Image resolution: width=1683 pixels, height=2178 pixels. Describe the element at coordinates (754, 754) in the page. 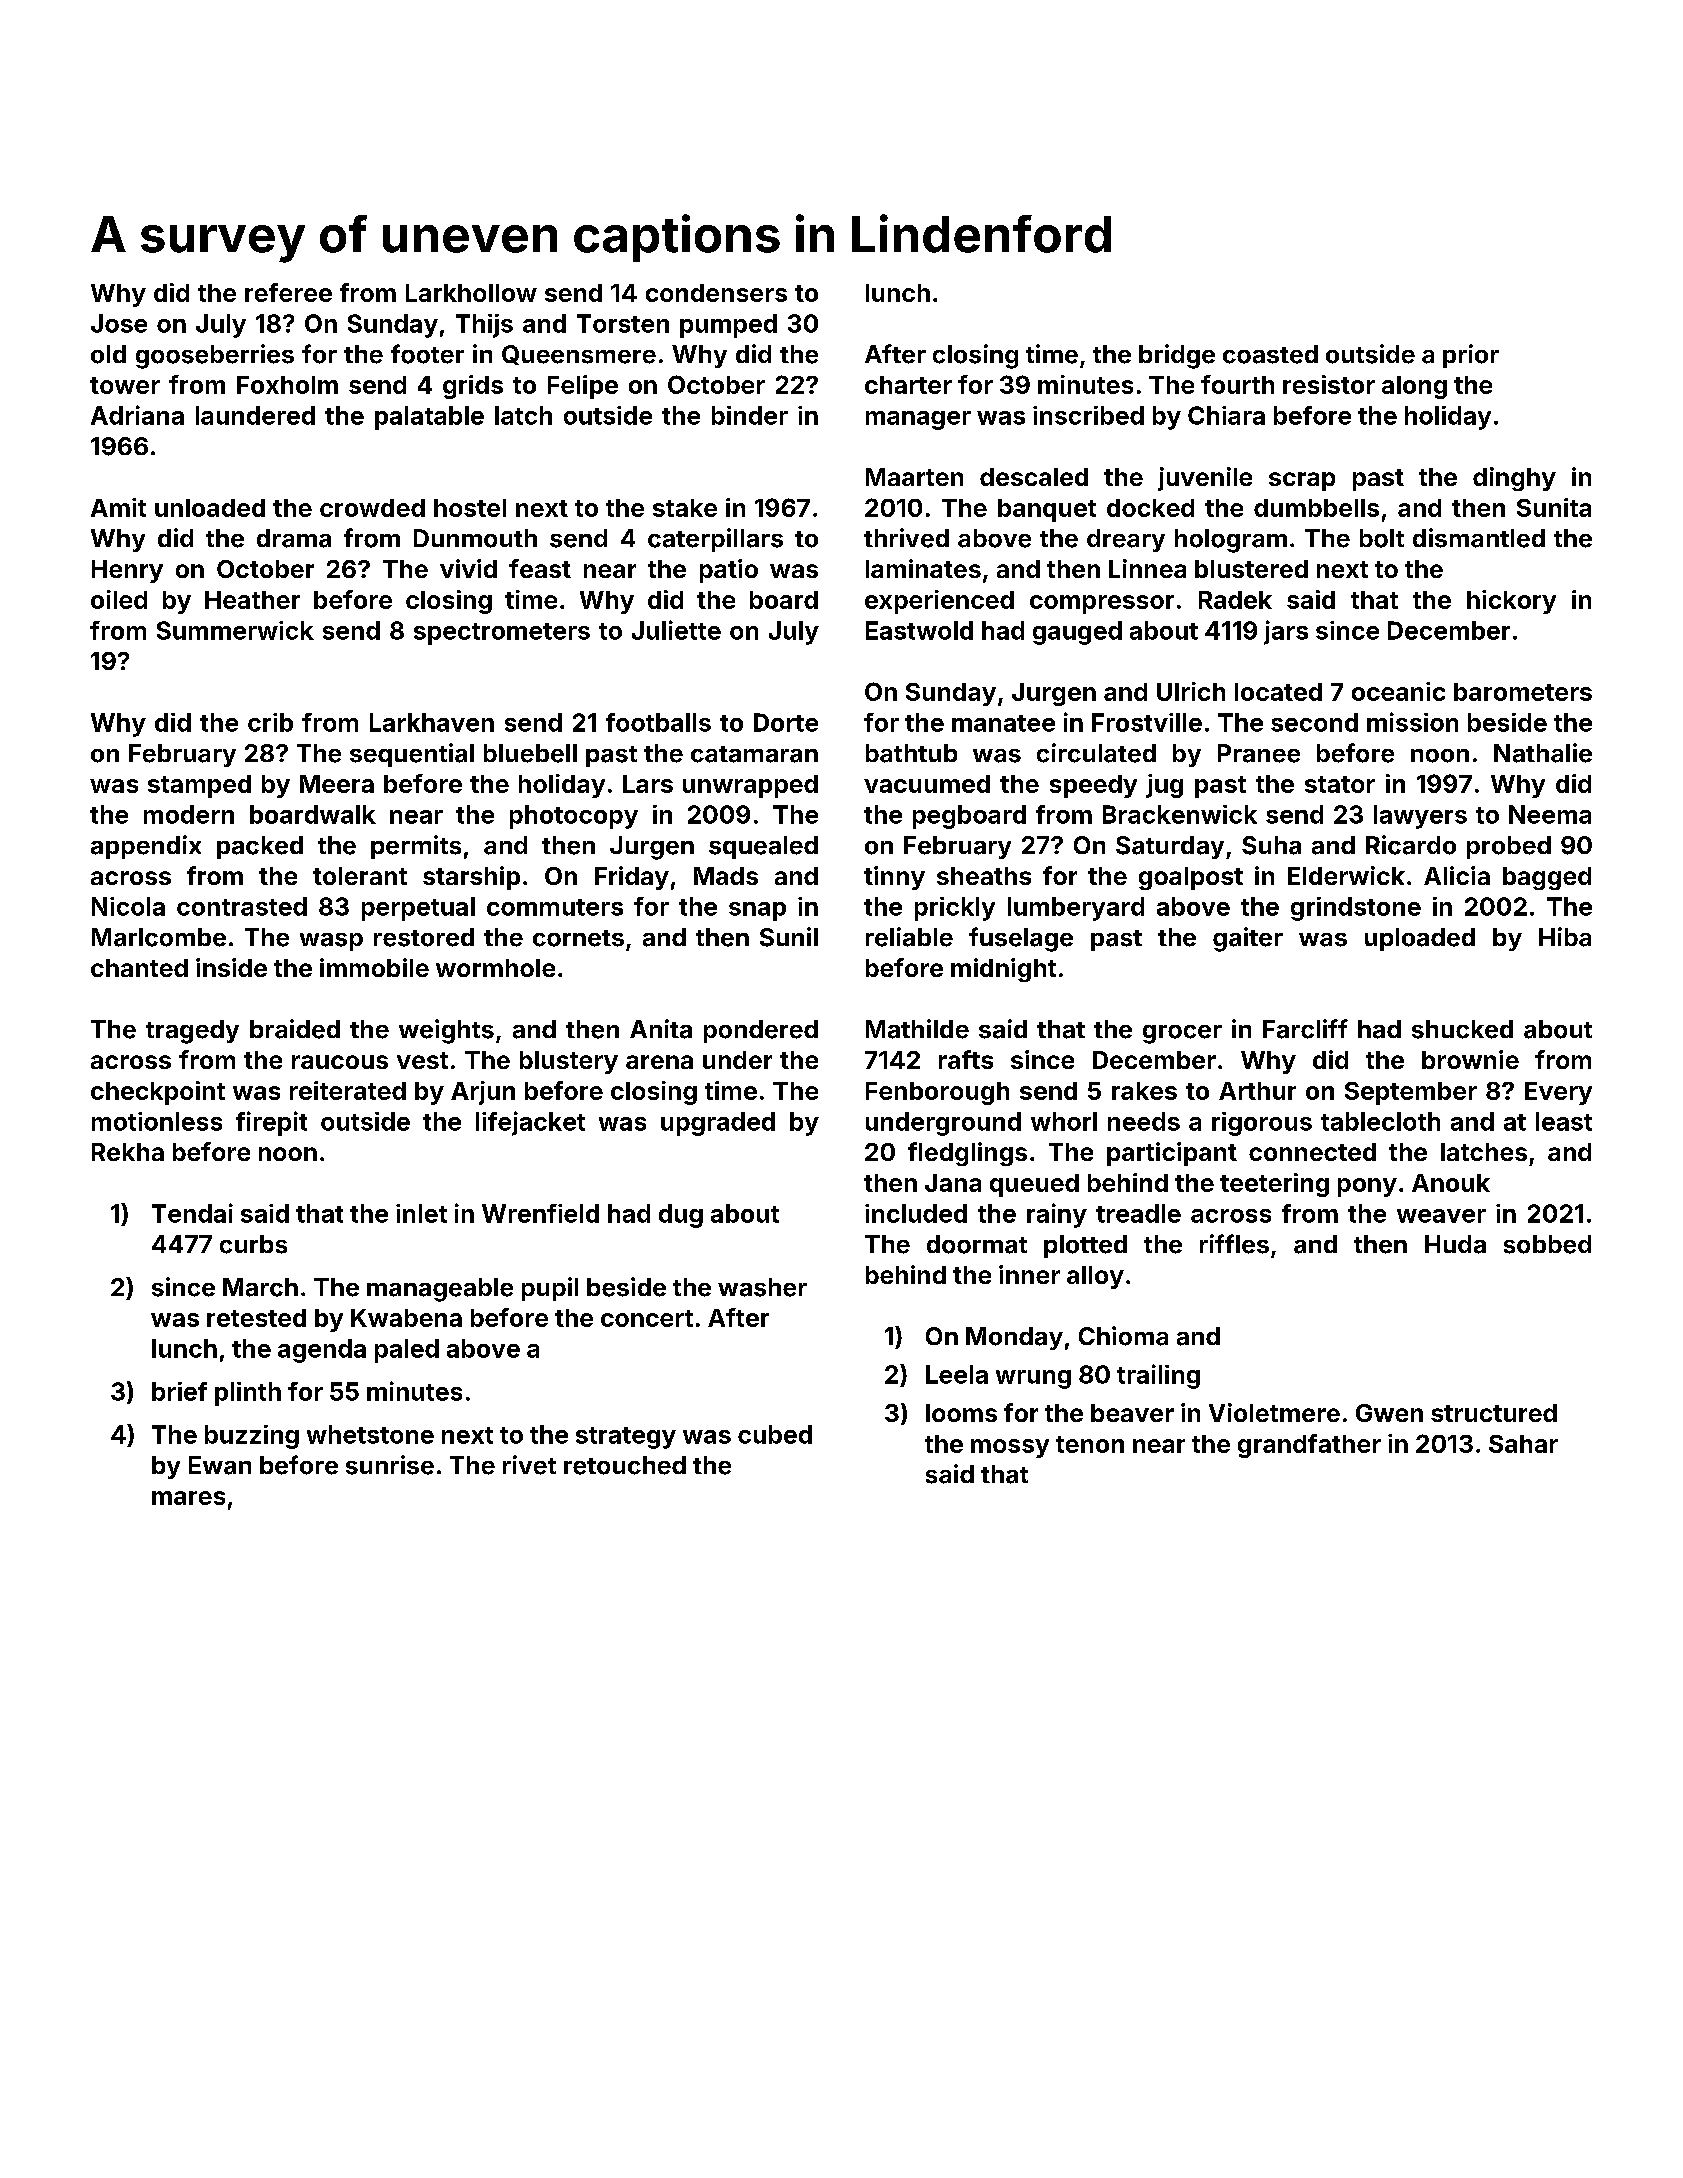

I see `catamaran` at that location.
